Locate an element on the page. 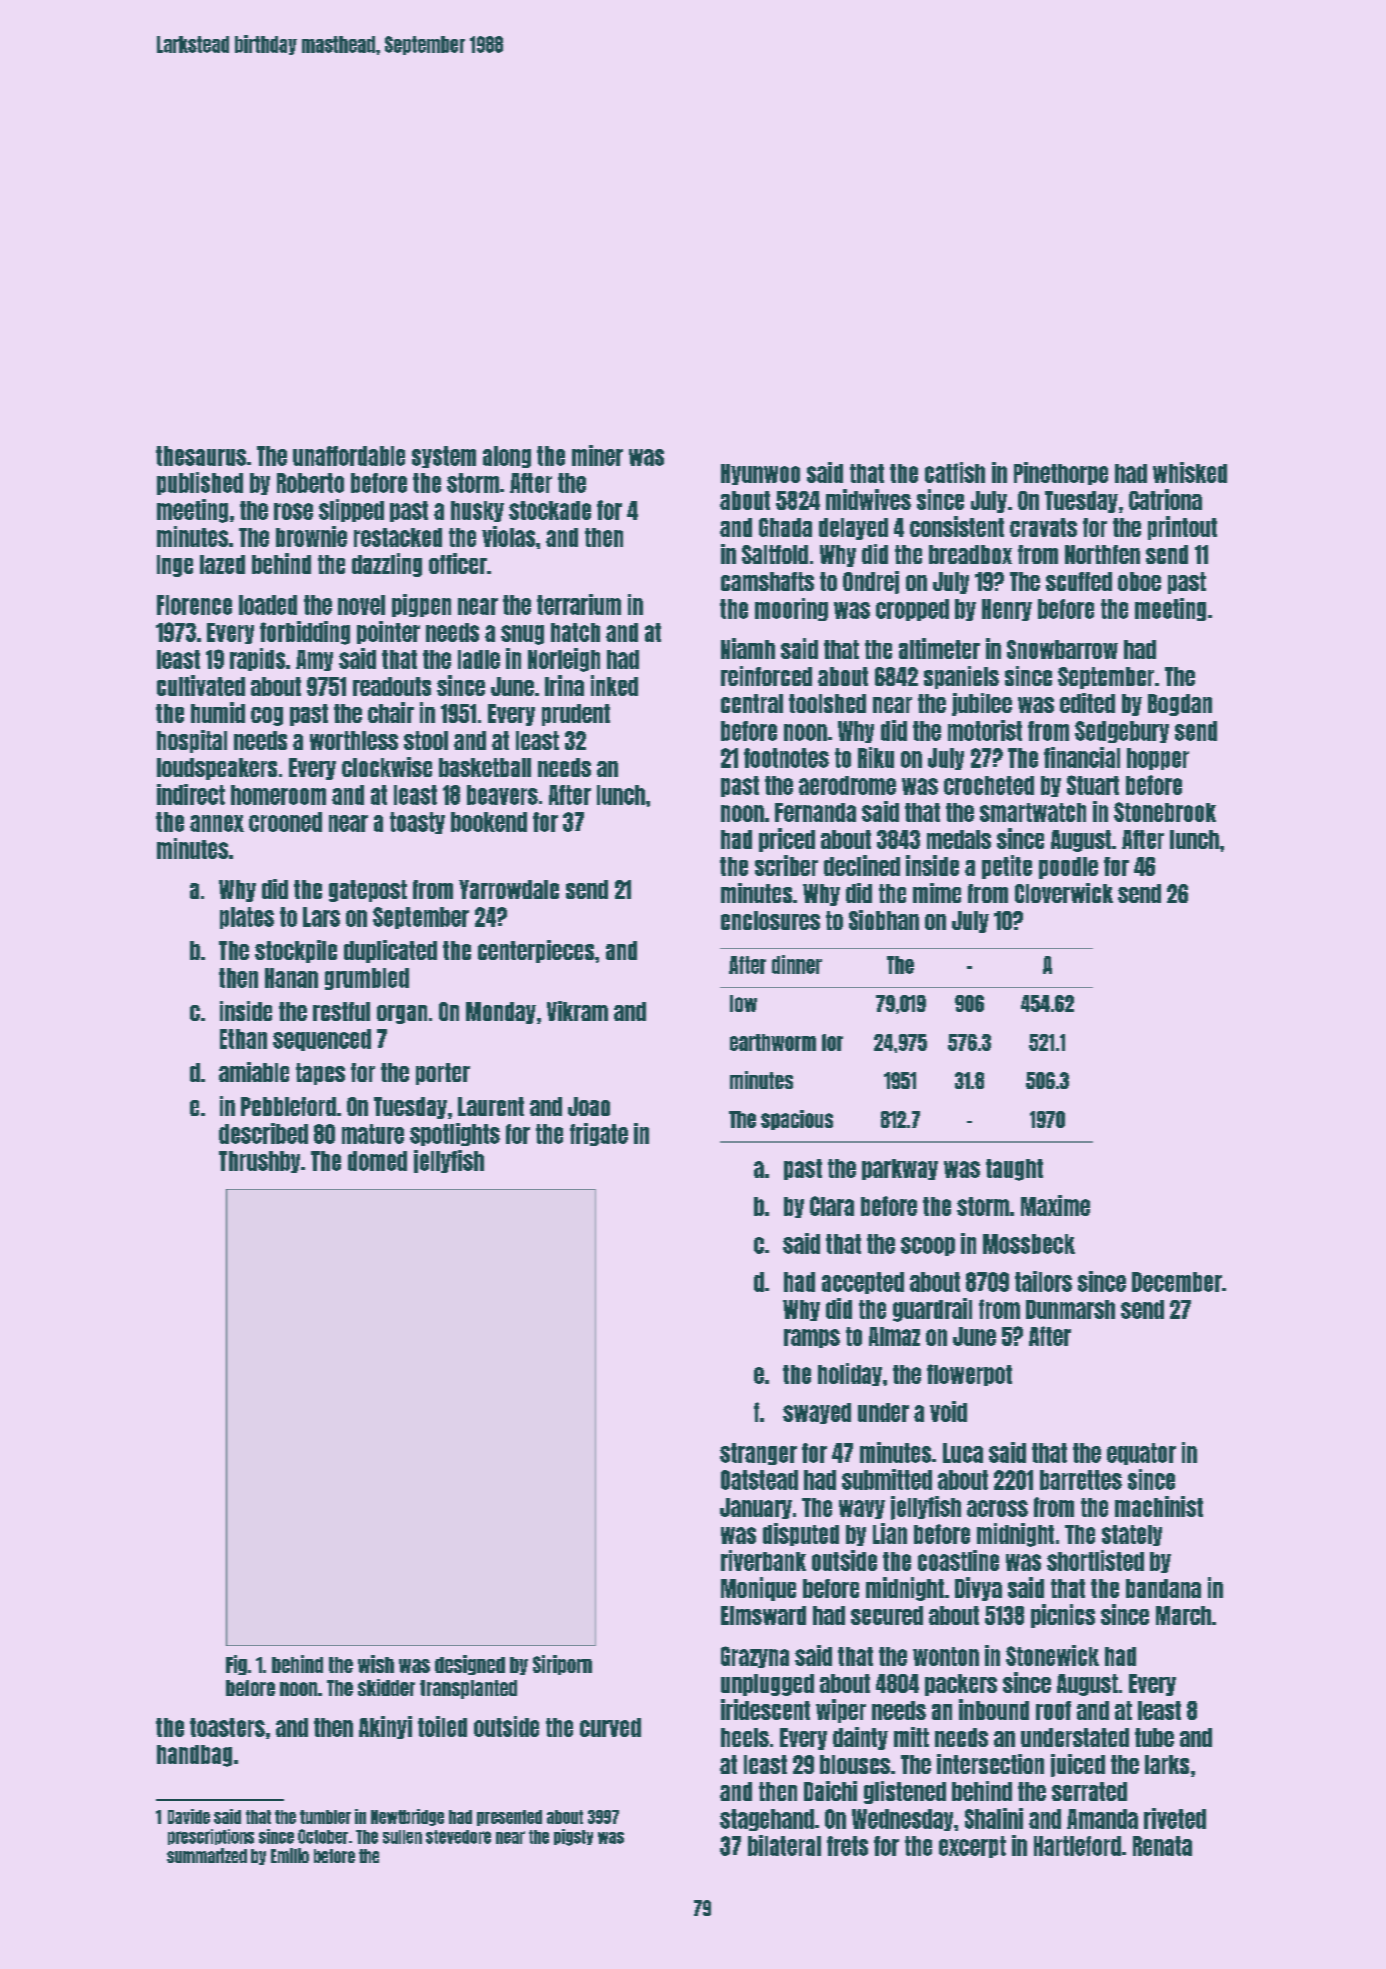 This image has height=1969, width=1386. frets is located at coordinates (847, 1846).
